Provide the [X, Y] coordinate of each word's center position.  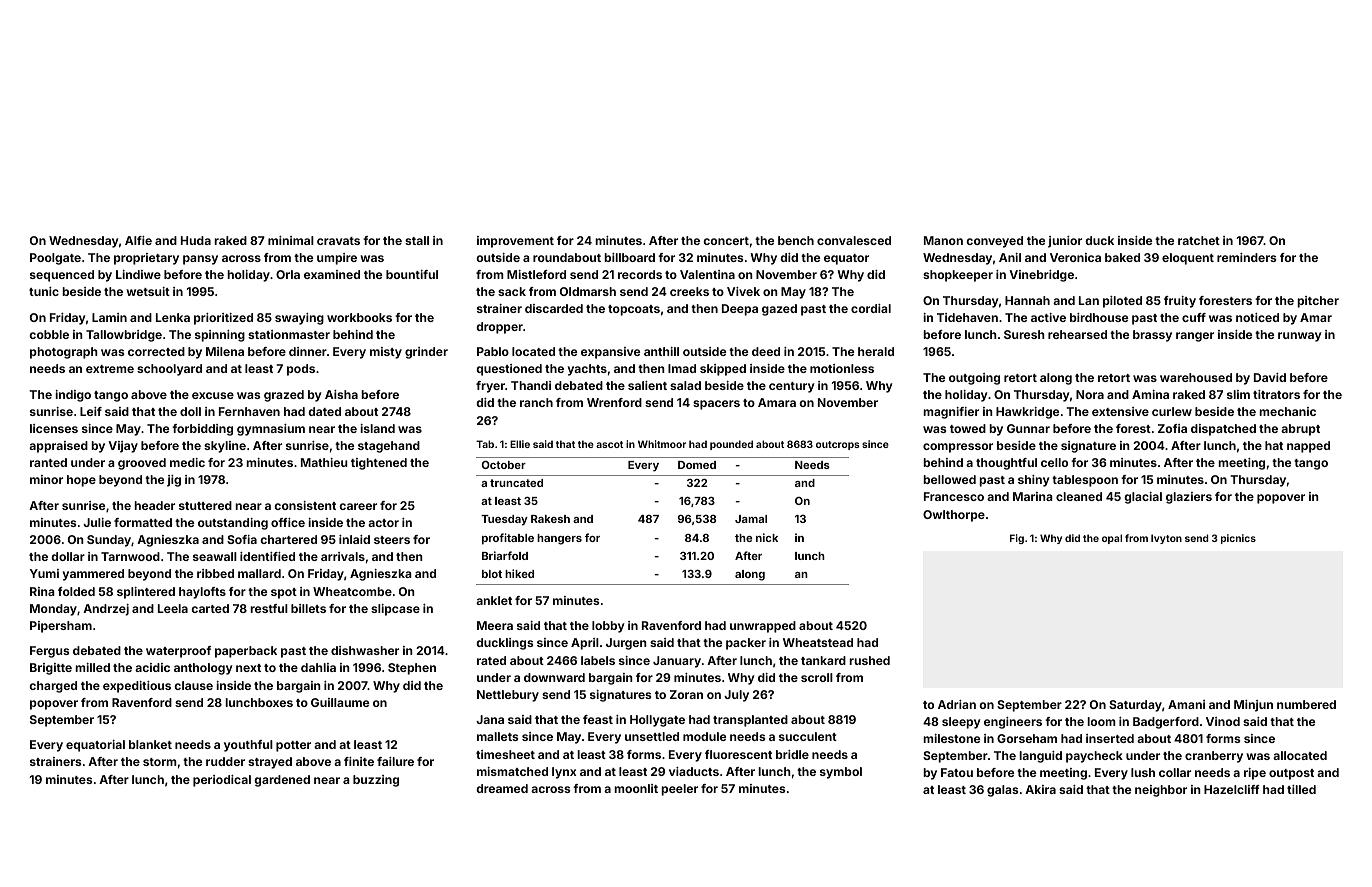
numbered [1306, 704]
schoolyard [169, 370]
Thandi [531, 385]
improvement [515, 242]
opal [1112, 539]
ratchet [1199, 240]
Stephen [412, 669]
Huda [196, 240]
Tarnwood [130, 556]
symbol [841, 773]
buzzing [376, 781]
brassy [1152, 336]
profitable [508, 539]
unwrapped [763, 627]
